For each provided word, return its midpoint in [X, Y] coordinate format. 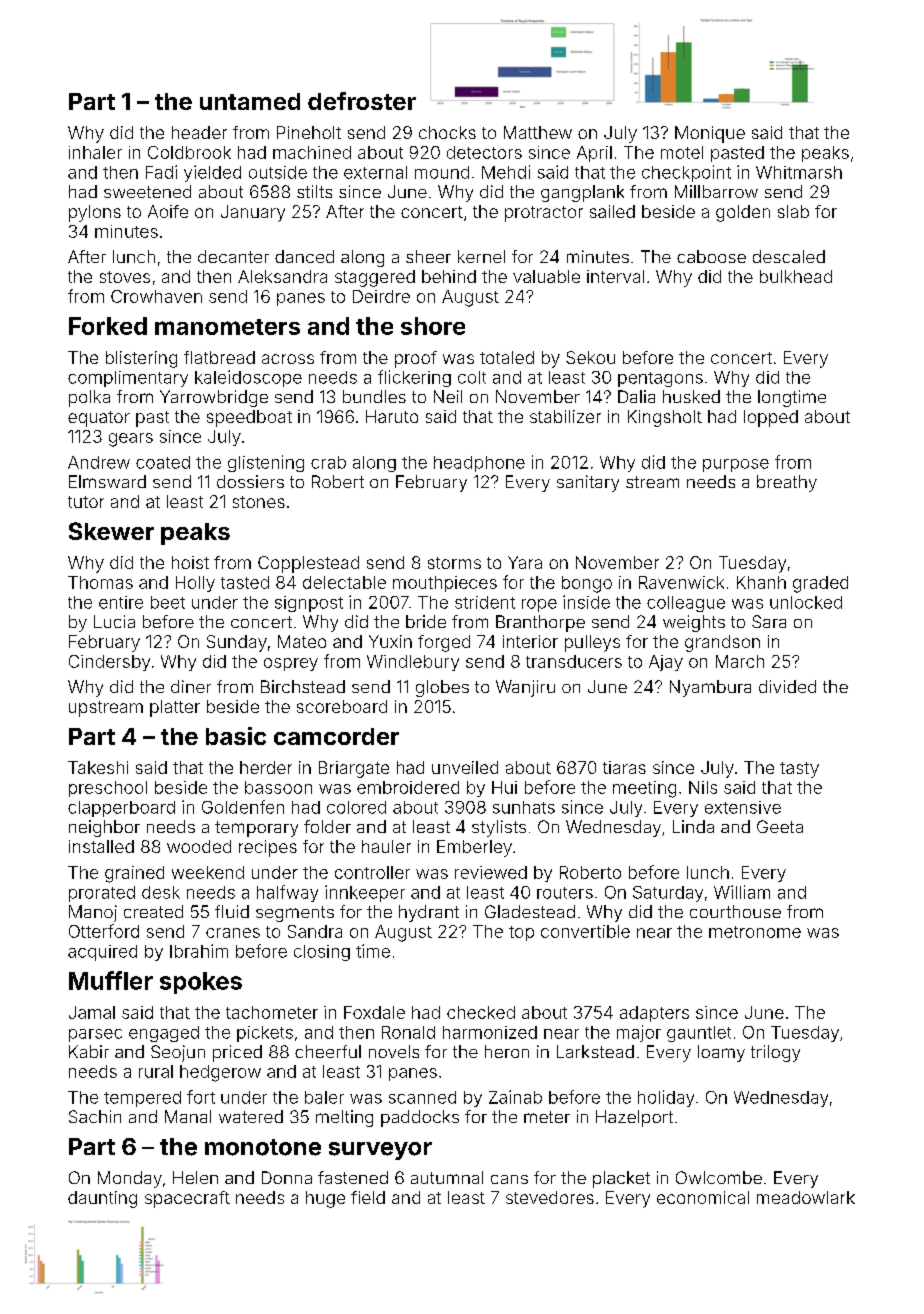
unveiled [465, 767]
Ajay [666, 663]
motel [682, 152]
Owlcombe [719, 1177]
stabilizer [565, 416]
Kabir [89, 1051]
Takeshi [98, 767]
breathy [787, 483]
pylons [95, 213]
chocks [447, 132]
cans [509, 1179]
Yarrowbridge [214, 398]
